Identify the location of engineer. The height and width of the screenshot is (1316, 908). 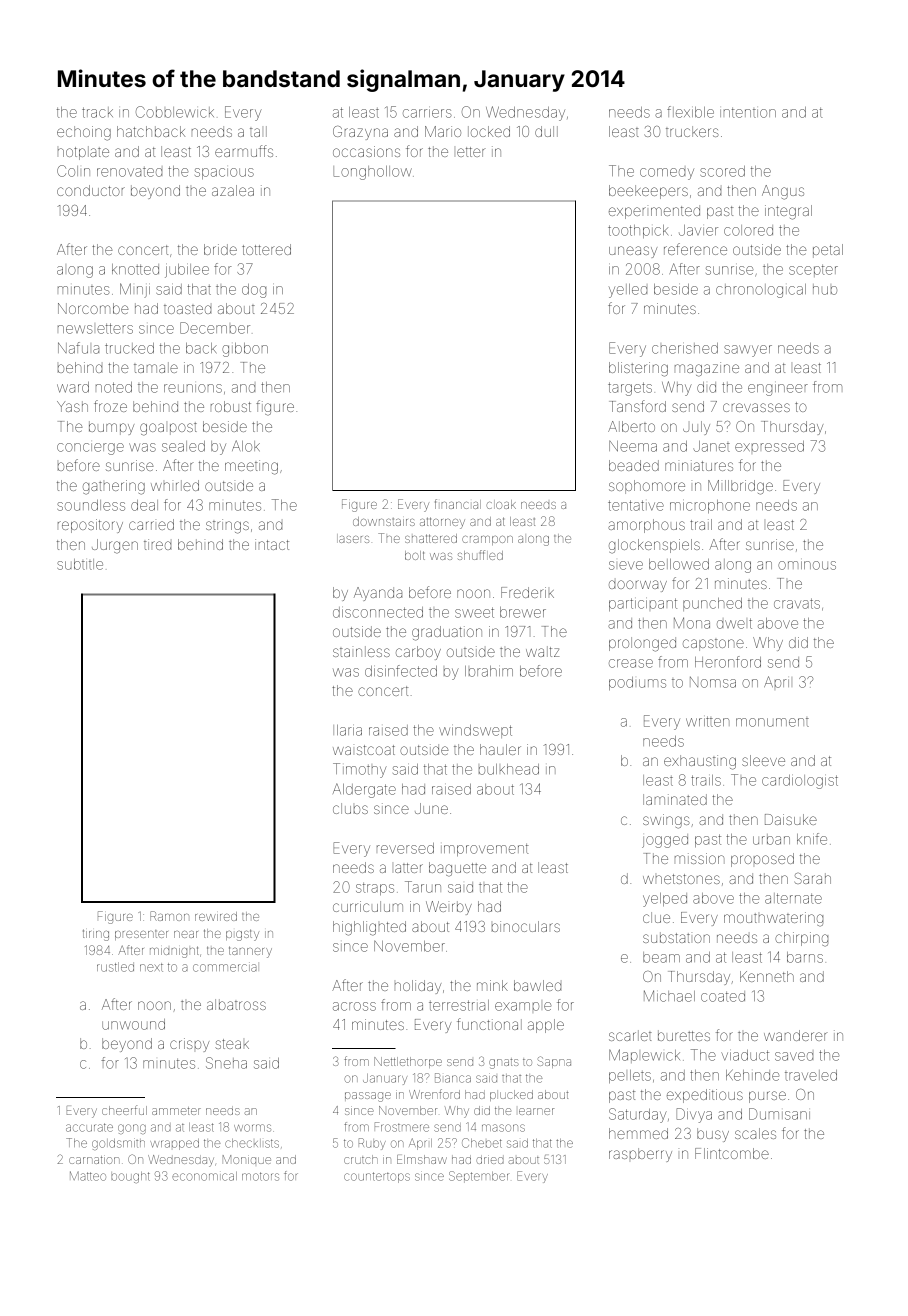
(778, 390).
